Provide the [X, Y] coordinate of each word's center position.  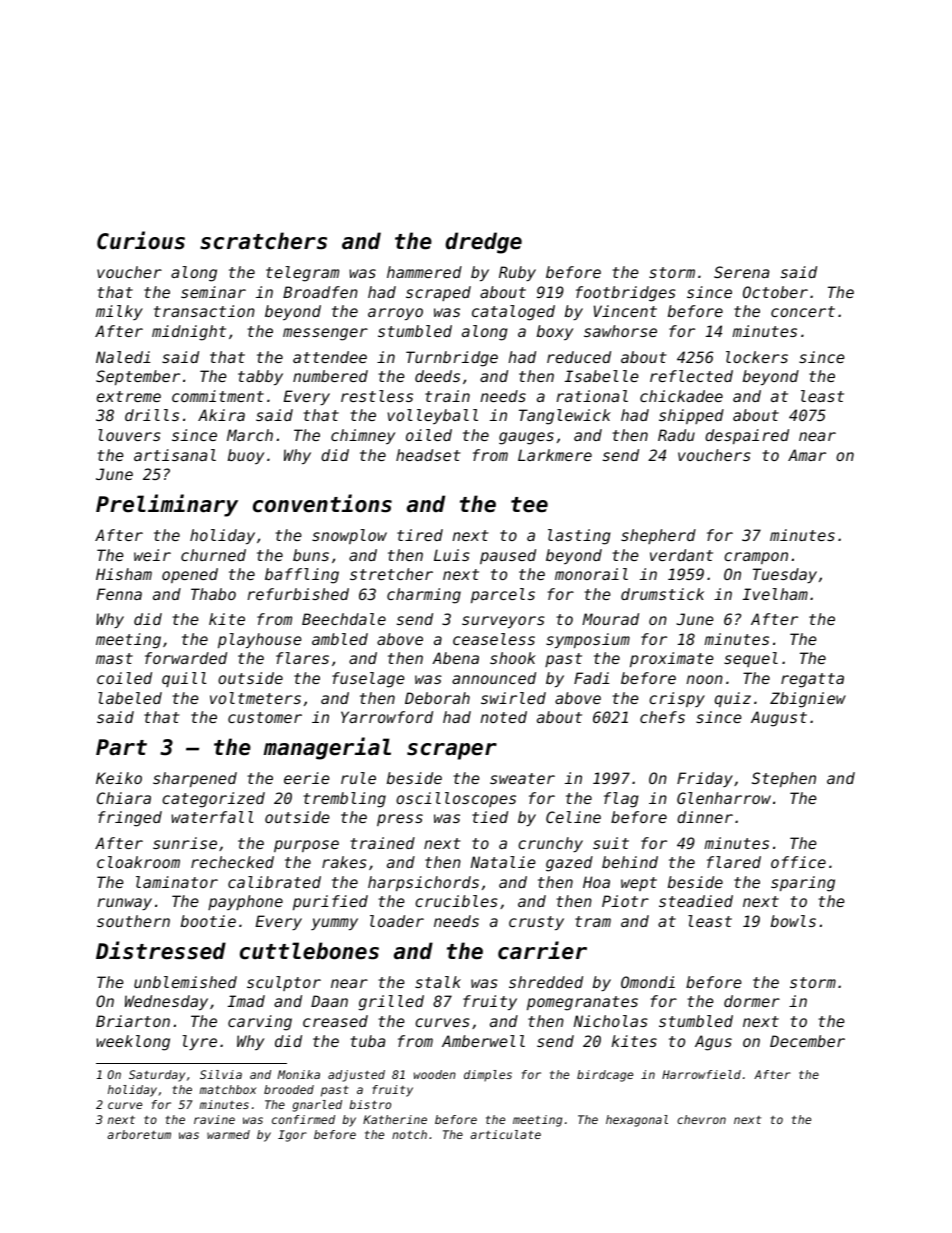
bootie [208, 921]
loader [397, 921]
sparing [803, 884]
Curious [141, 240]
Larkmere [555, 455]
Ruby [517, 273]
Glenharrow [724, 798]
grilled [391, 1003]
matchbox [228, 1089]
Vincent [625, 311]
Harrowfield [701, 1074]
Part [121, 747]
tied [490, 817]
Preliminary [167, 505]
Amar [807, 455]
